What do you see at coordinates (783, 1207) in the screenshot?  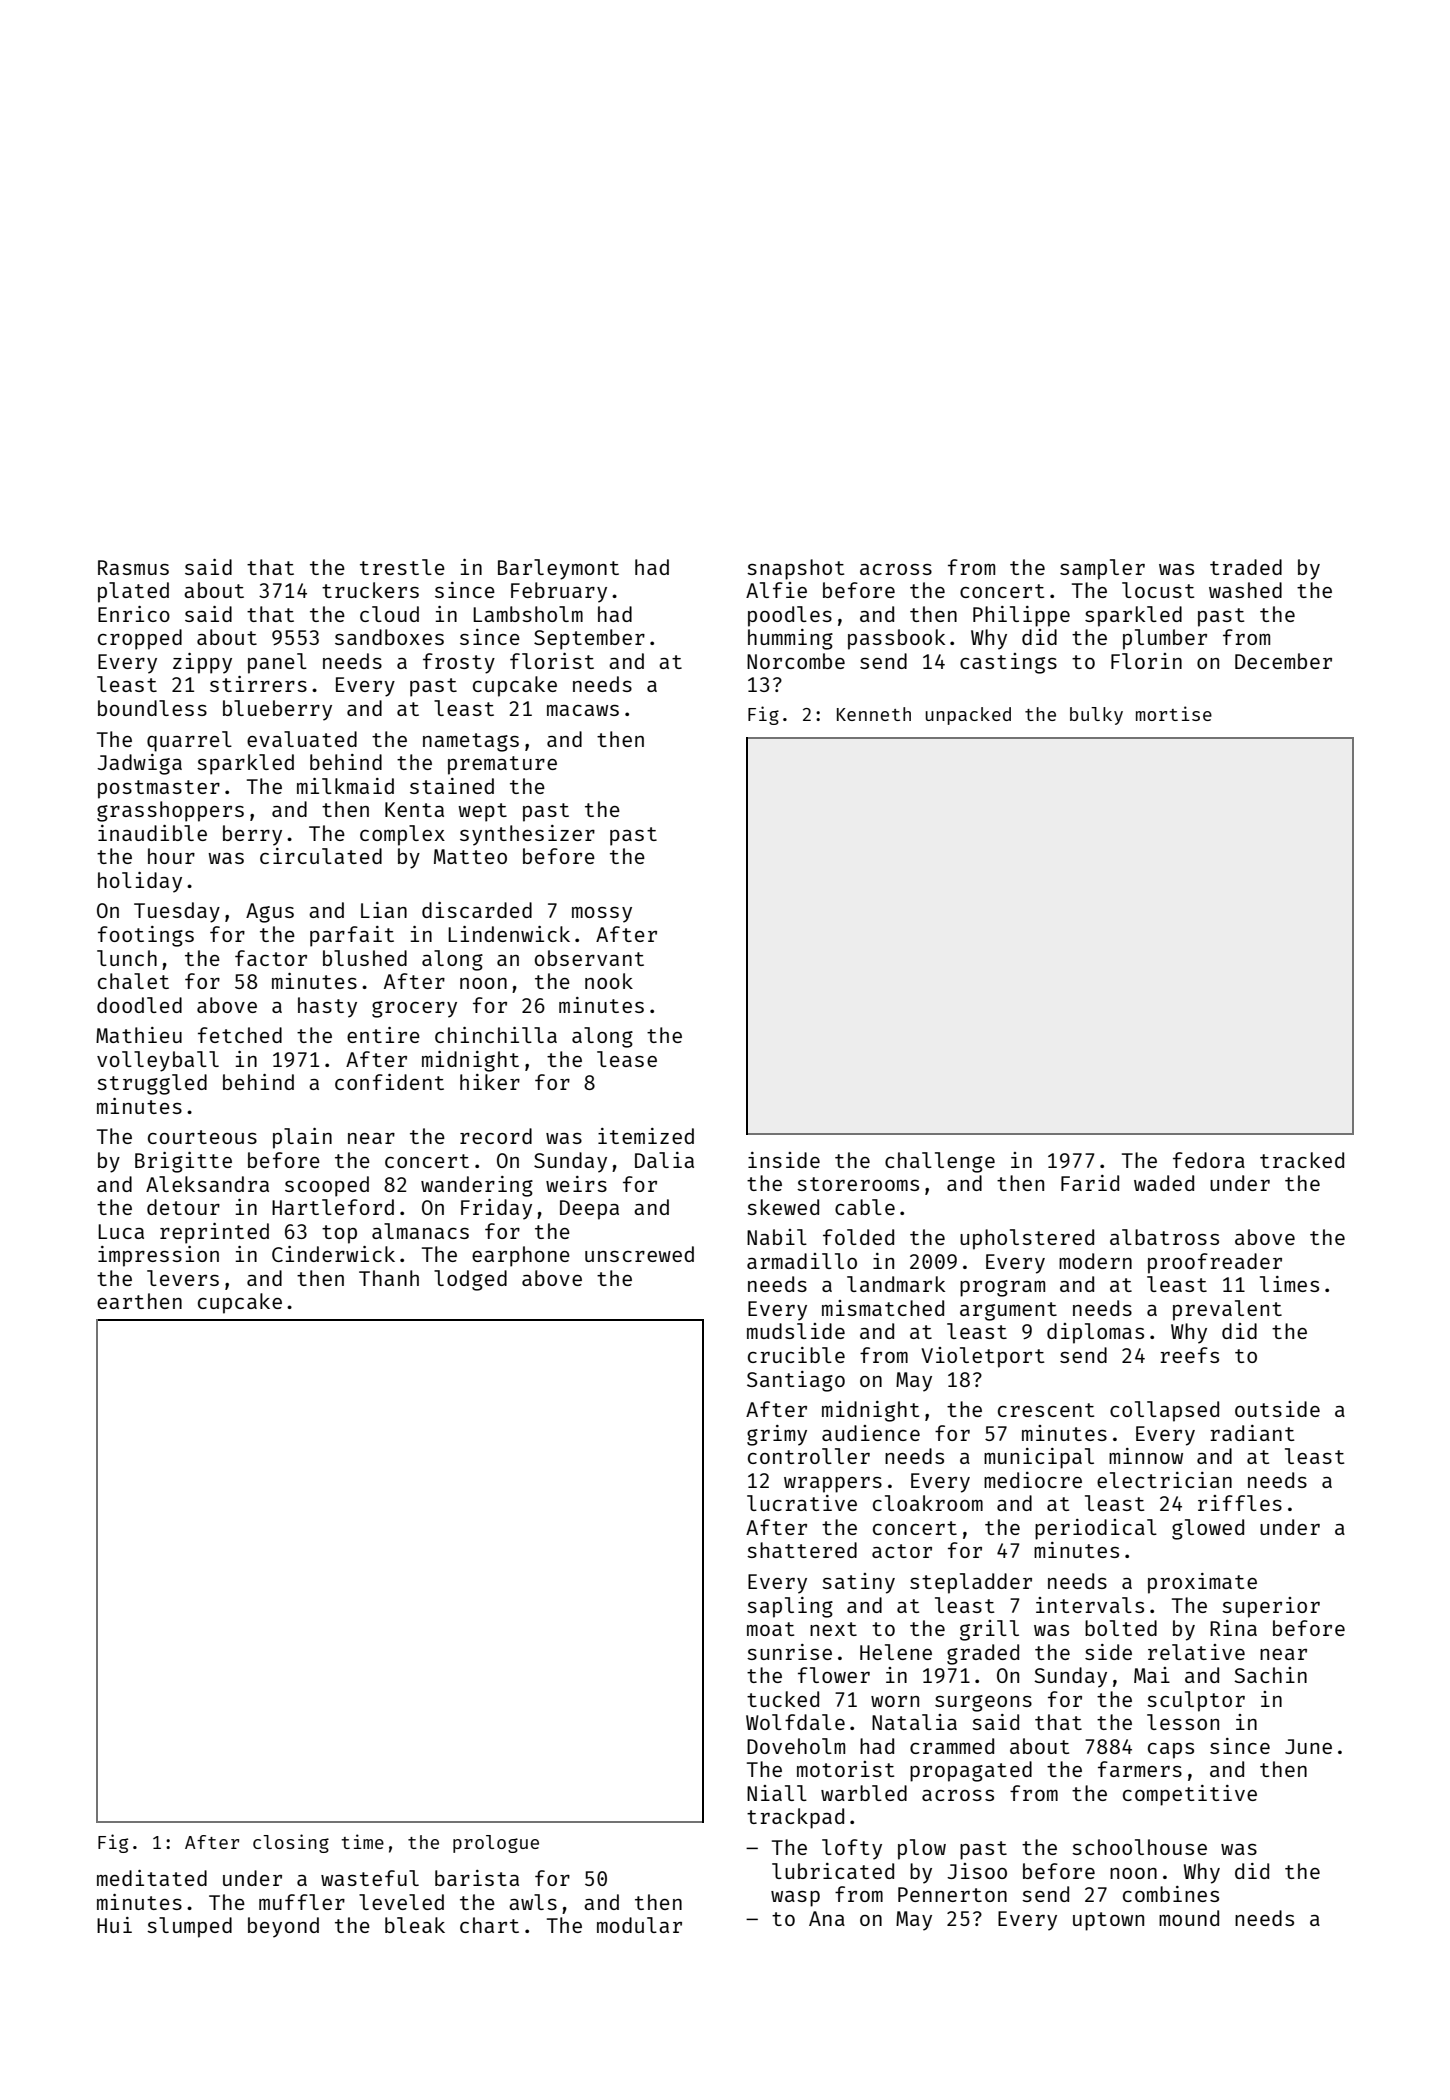 I see `skewed` at bounding box center [783, 1207].
